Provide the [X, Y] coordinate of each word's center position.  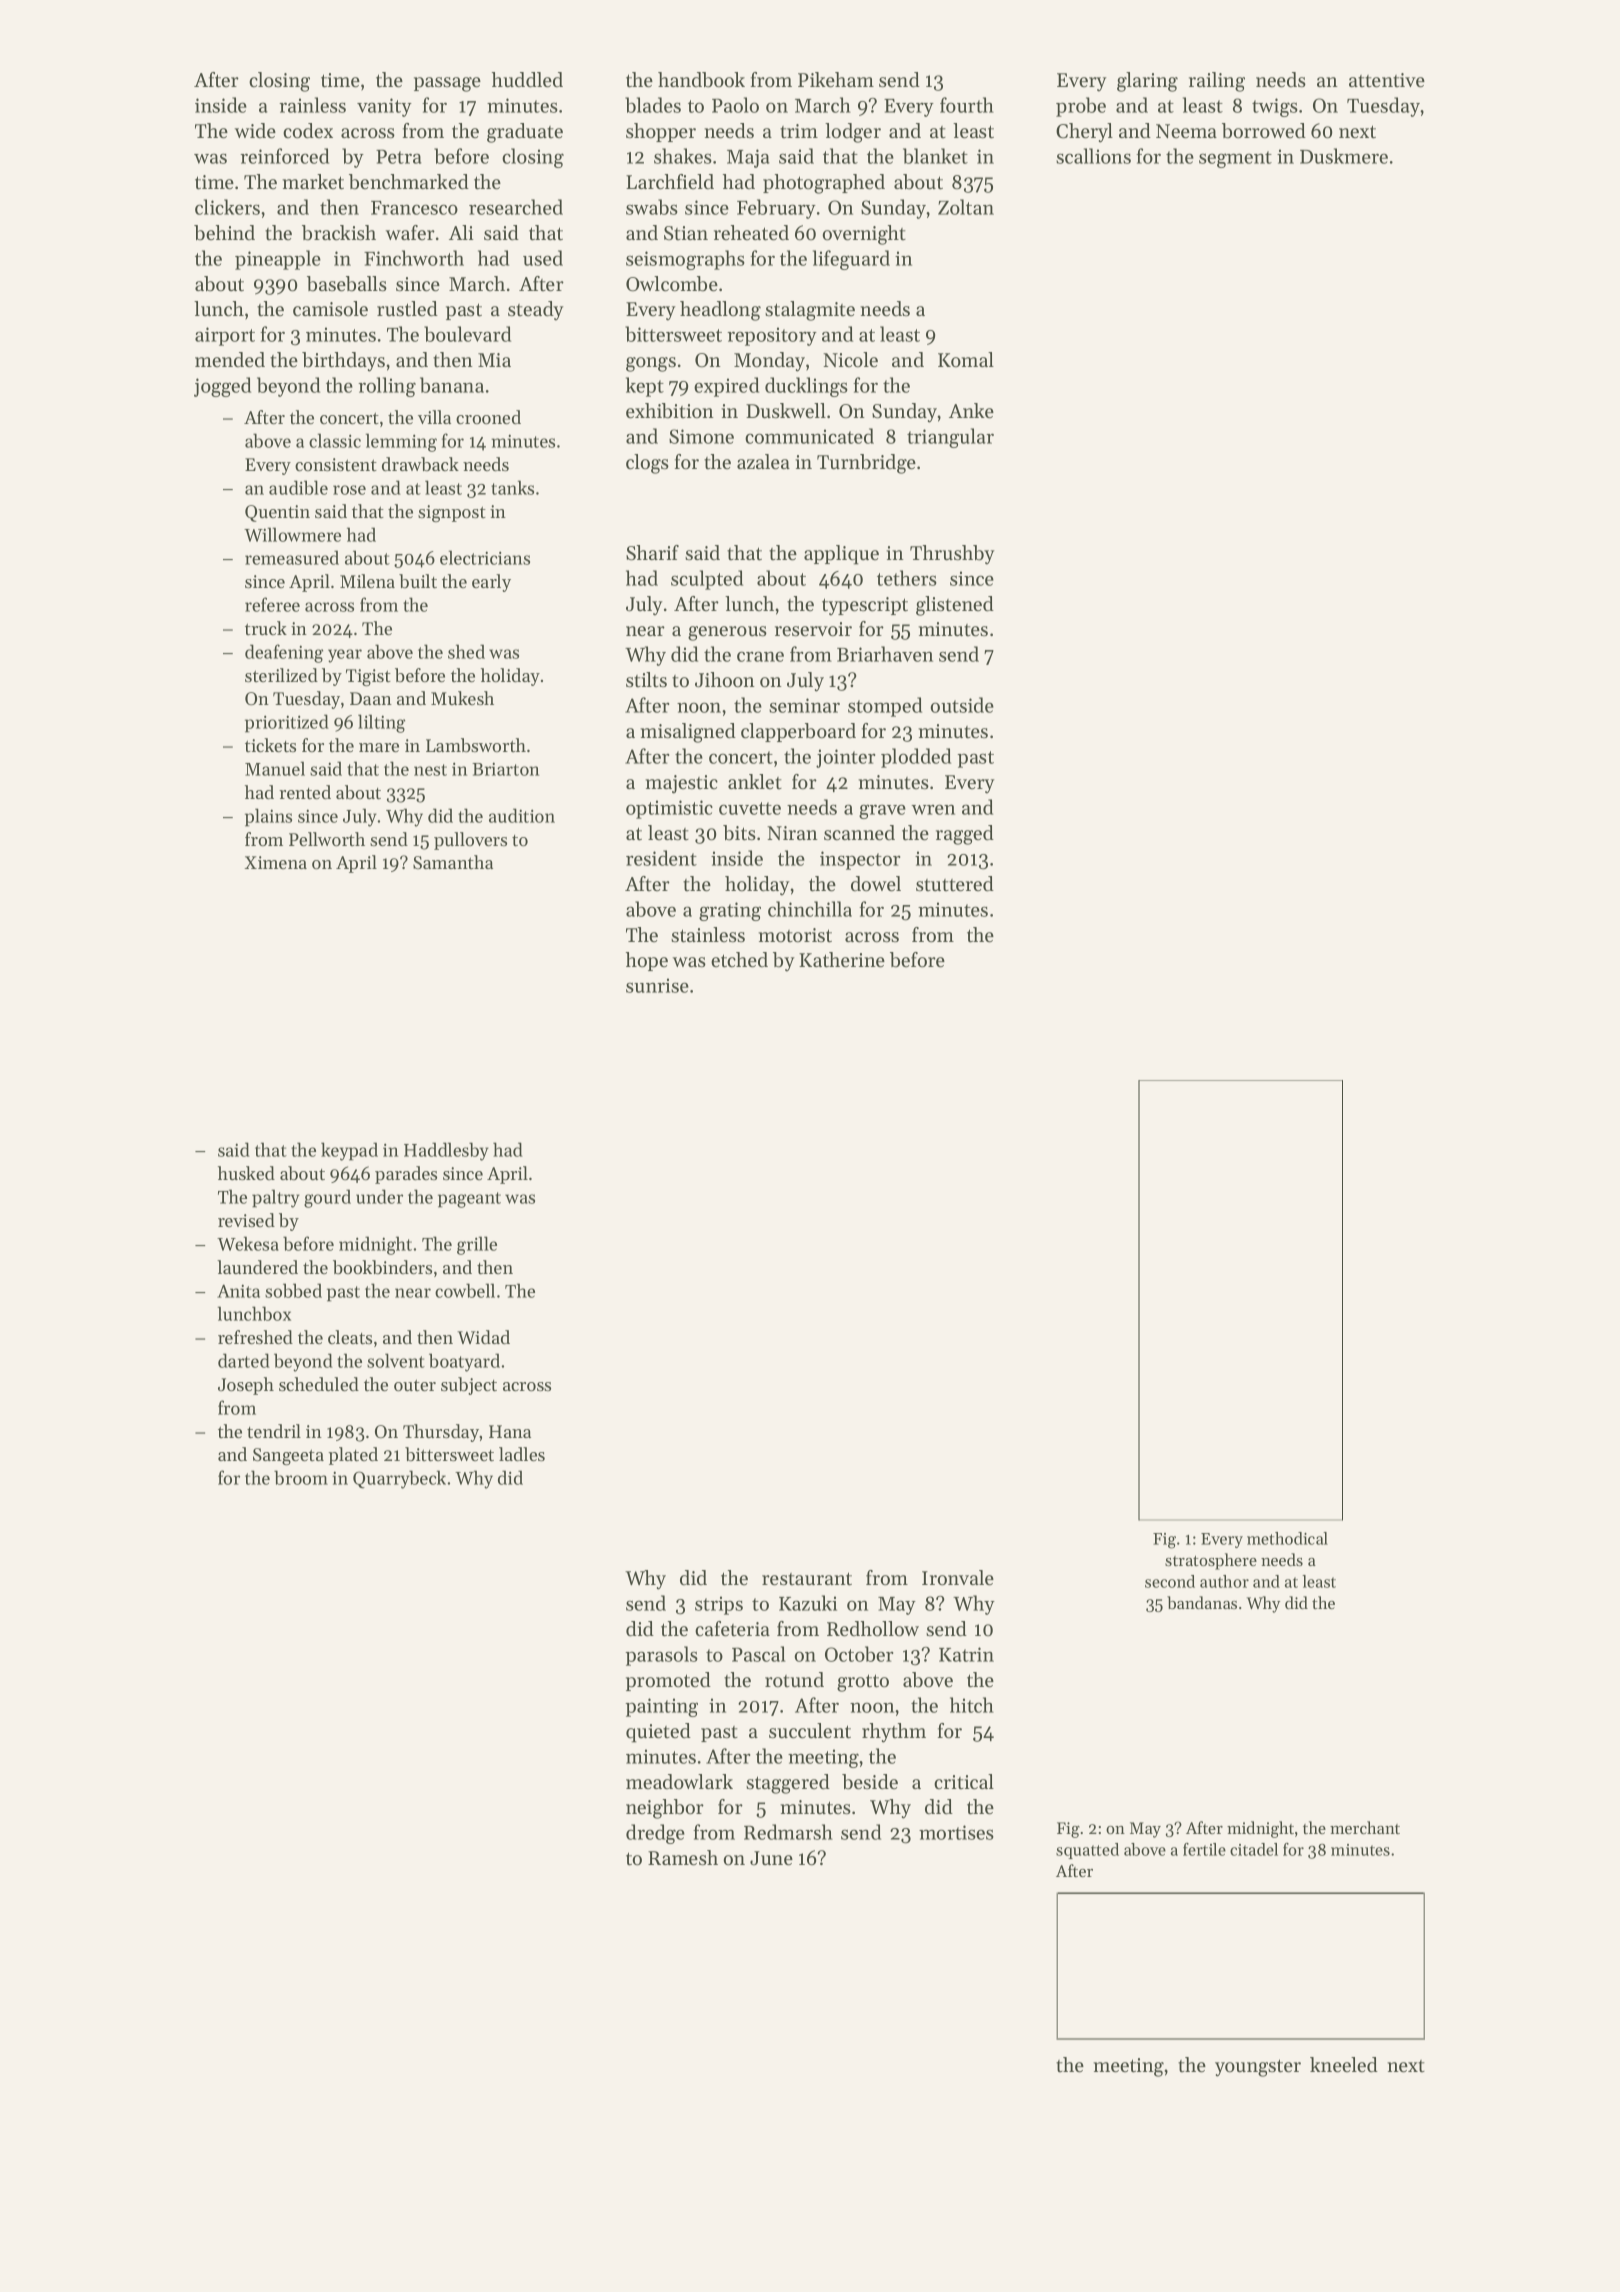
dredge [655, 1834]
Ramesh [683, 1858]
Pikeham [836, 80]
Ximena [275, 862]
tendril [274, 1431]
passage [447, 84]
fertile [1204, 1849]
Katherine [842, 960]
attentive [1387, 80]
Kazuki [808, 1603]
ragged [965, 835]
